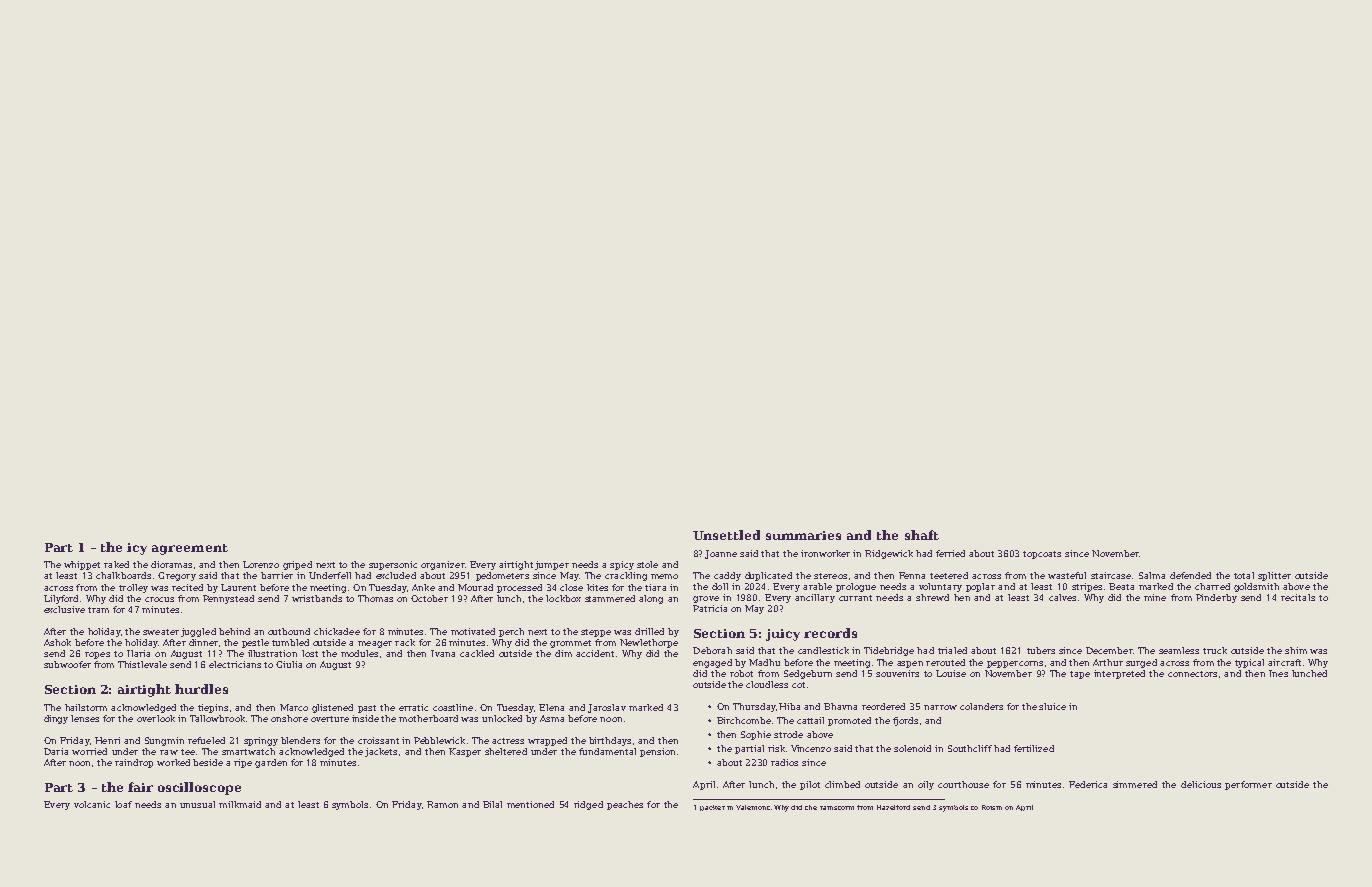  I want to click on steppe, so click(596, 633).
